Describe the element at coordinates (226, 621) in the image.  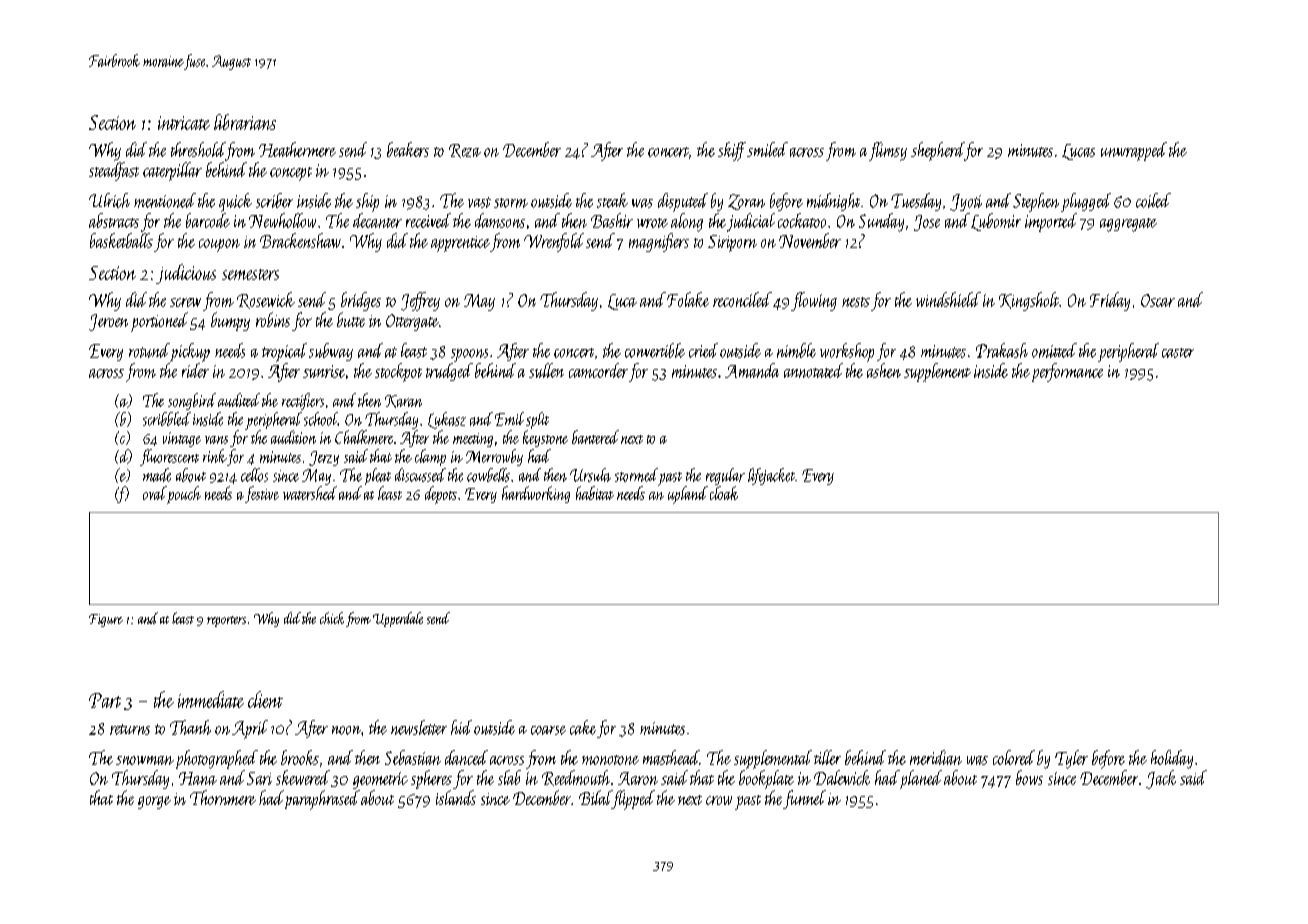
I see `reporters` at that location.
